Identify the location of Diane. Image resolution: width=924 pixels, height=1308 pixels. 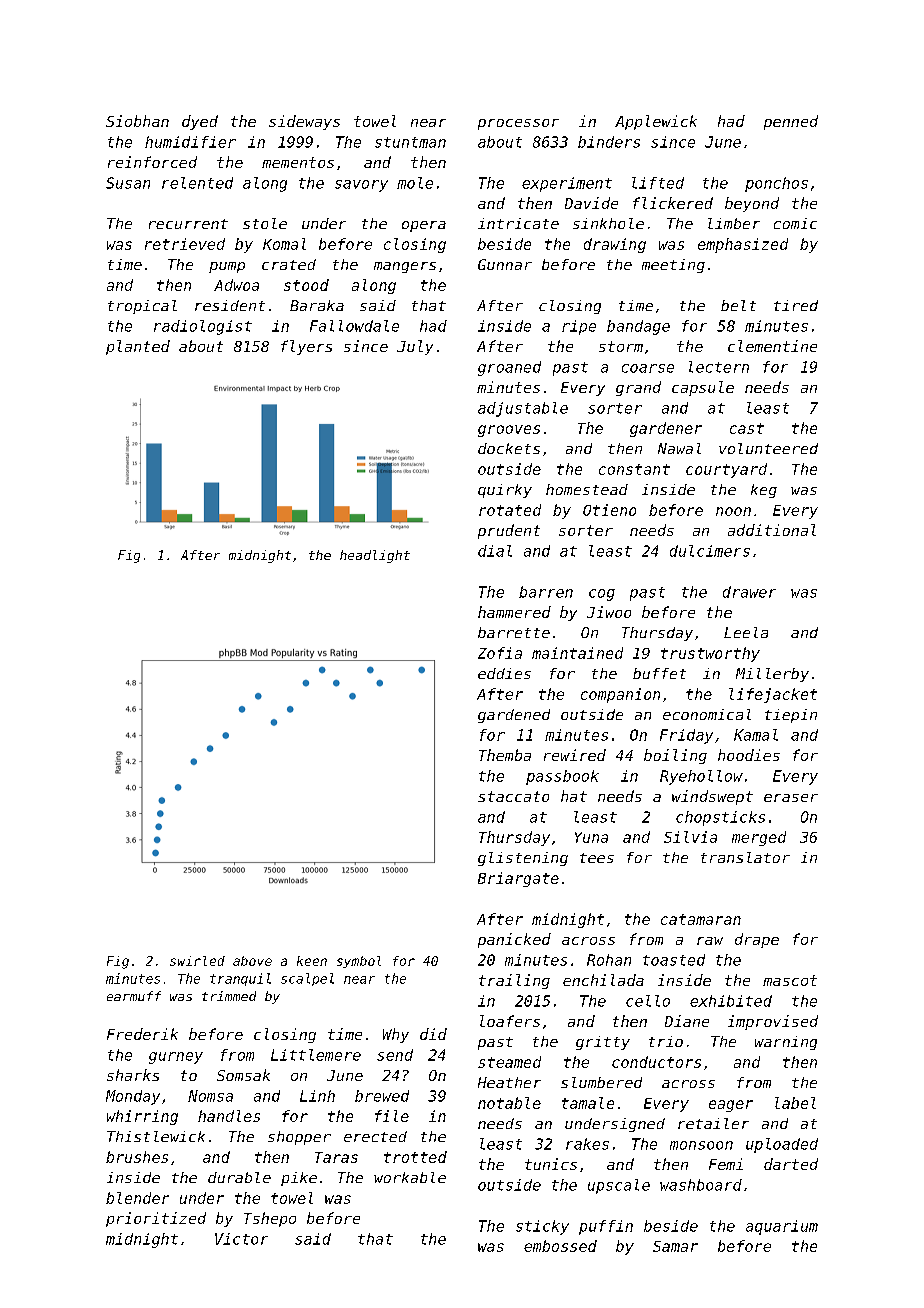
(687, 1021).
